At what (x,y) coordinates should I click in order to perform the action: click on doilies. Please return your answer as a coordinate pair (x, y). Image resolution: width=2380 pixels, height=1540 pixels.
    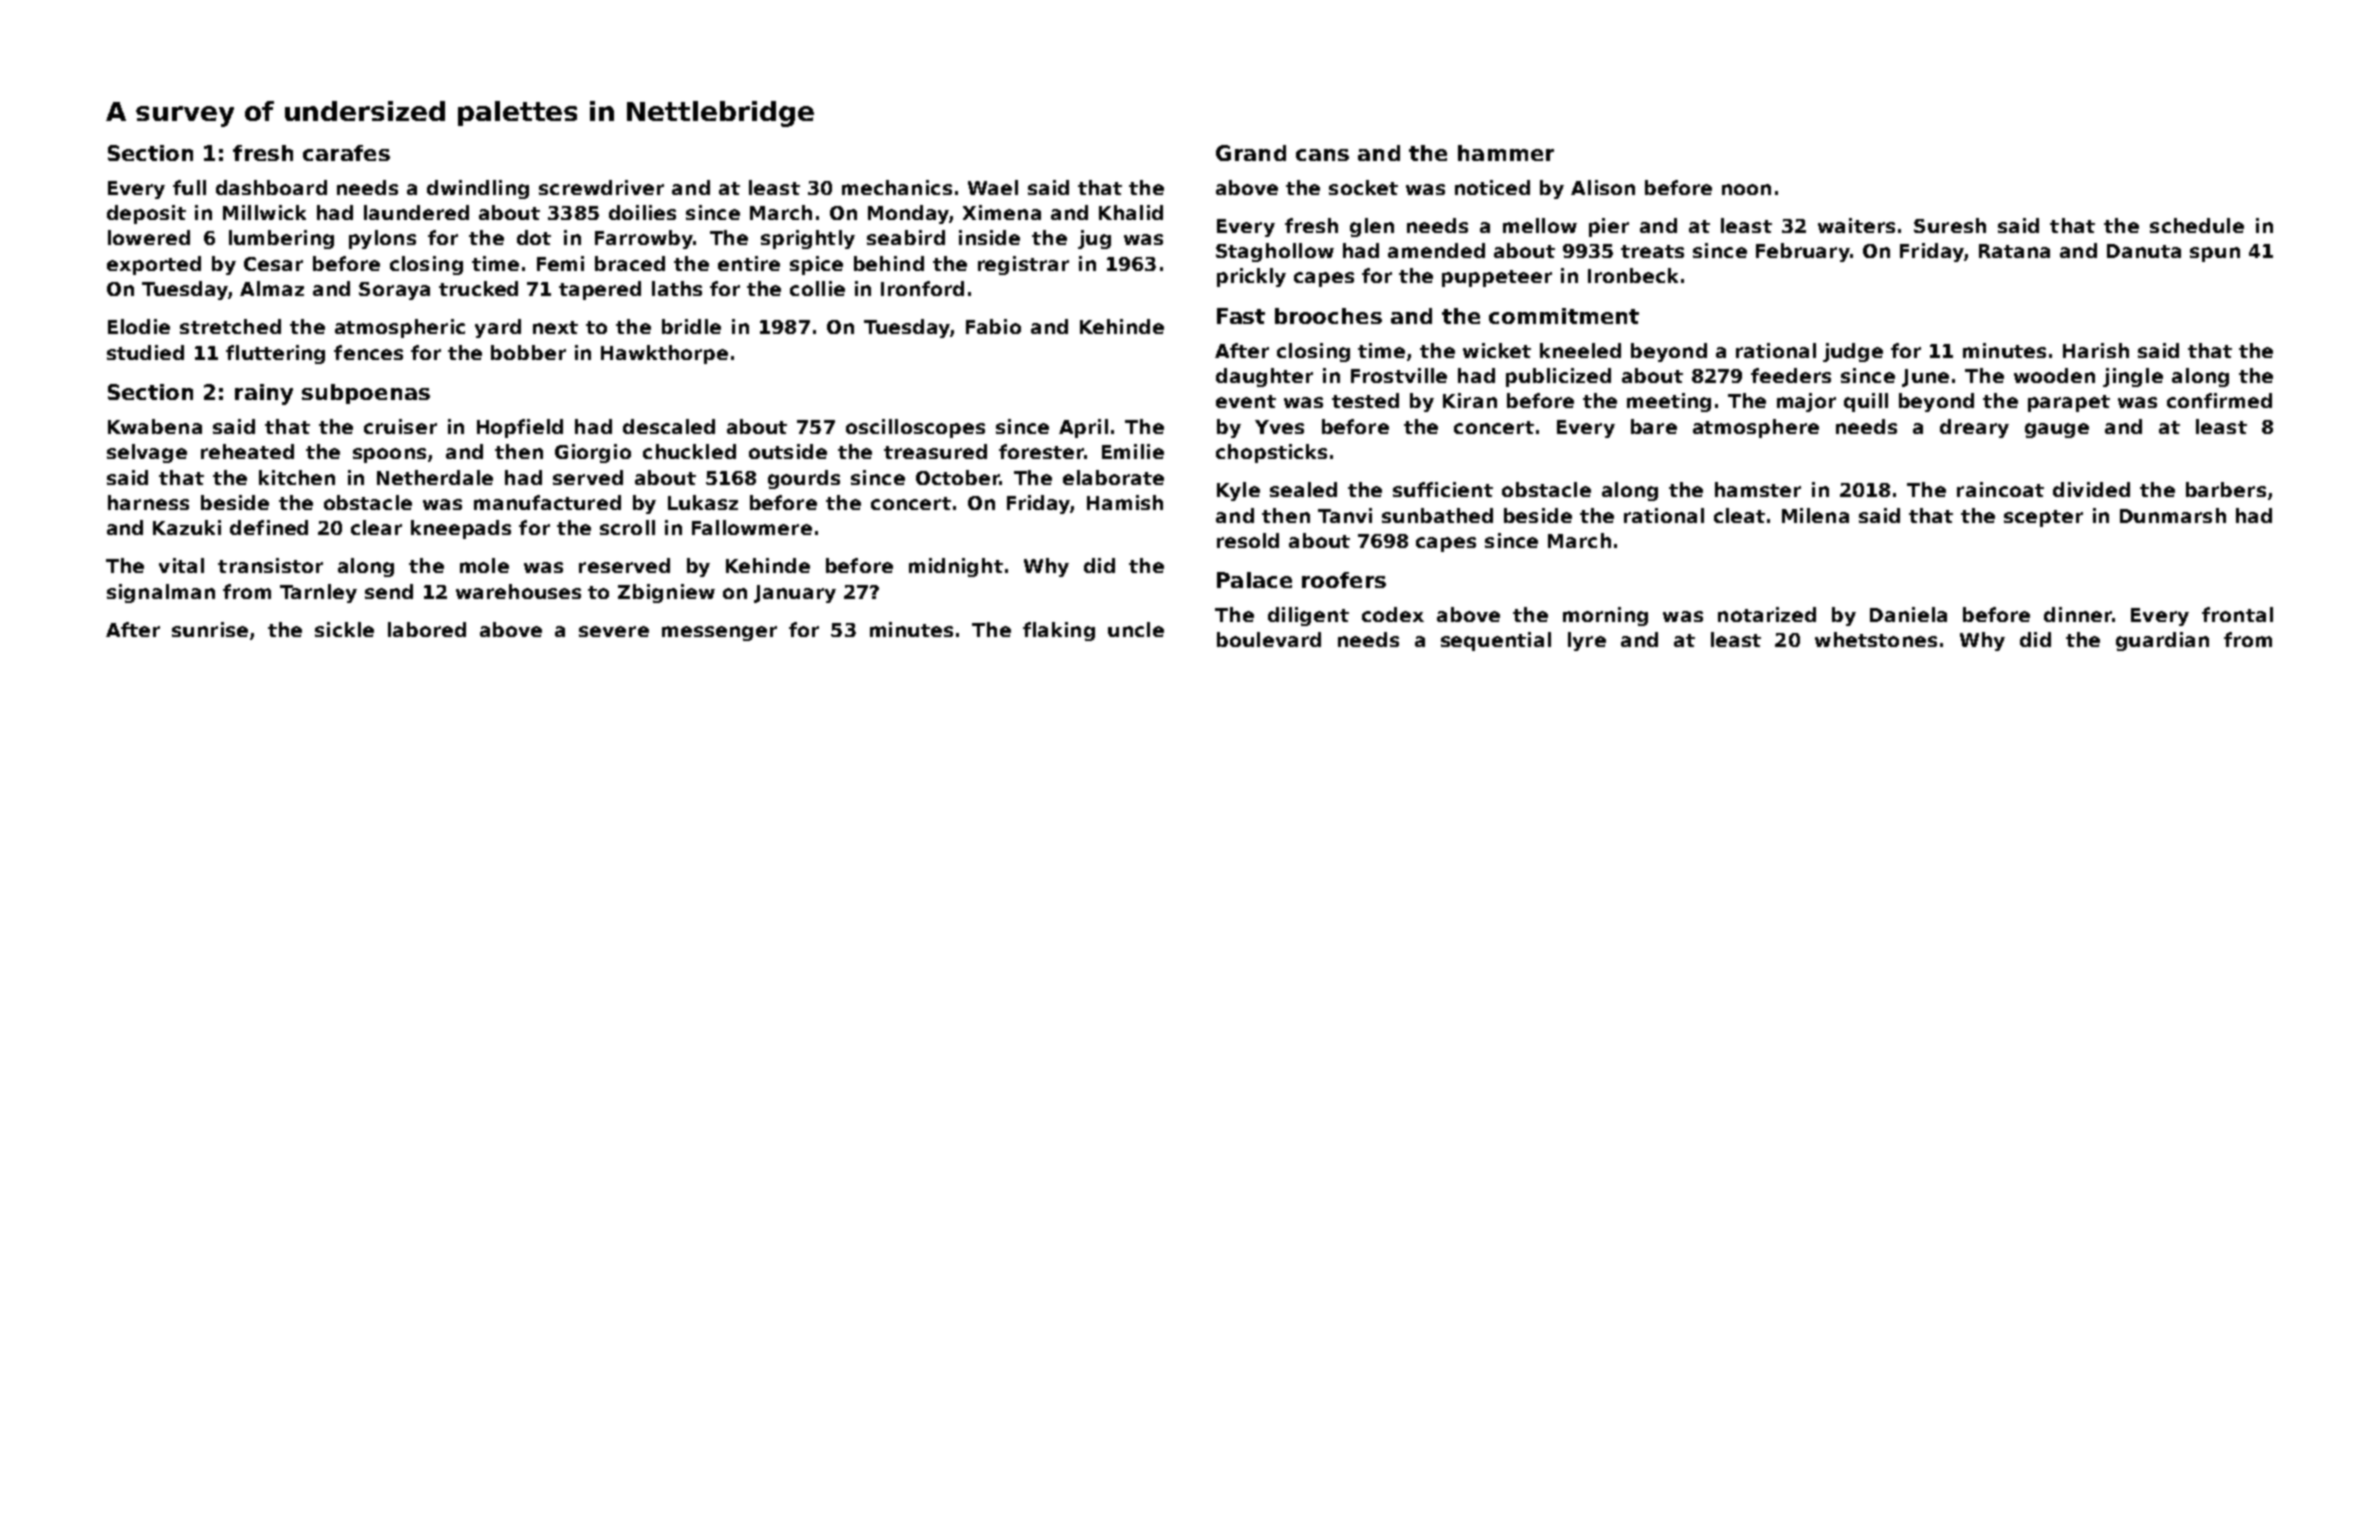
    Looking at the image, I should click on (642, 212).
